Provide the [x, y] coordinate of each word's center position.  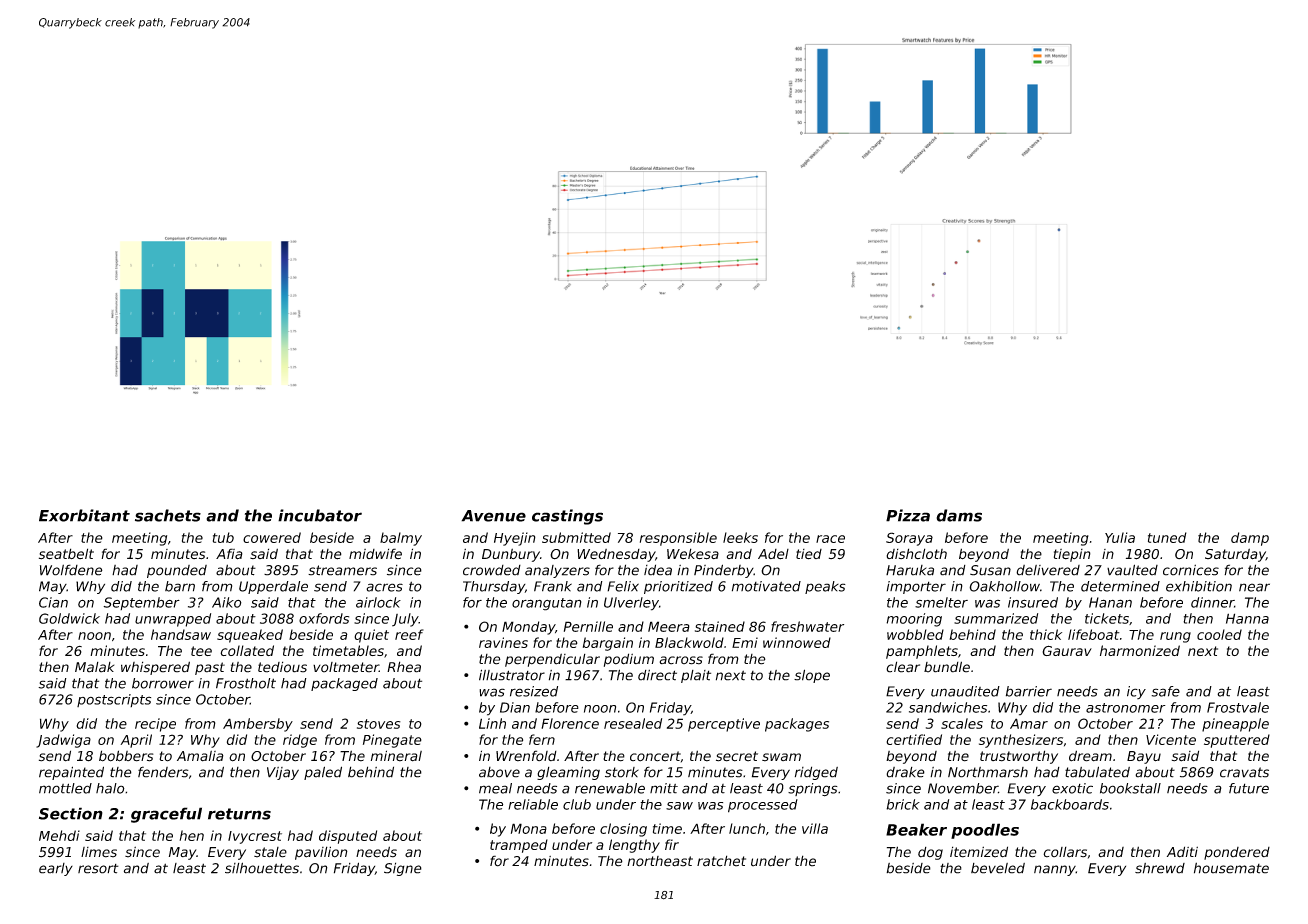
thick [1046, 634]
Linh [492, 723]
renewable [610, 788]
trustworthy [1019, 757]
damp [1250, 539]
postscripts [114, 700]
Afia [229, 554]
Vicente [1171, 739]
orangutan [547, 604]
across [681, 660]
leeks [740, 537]
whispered [155, 668]
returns [239, 814]
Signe [403, 869]
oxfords [324, 618]
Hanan [1110, 602]
